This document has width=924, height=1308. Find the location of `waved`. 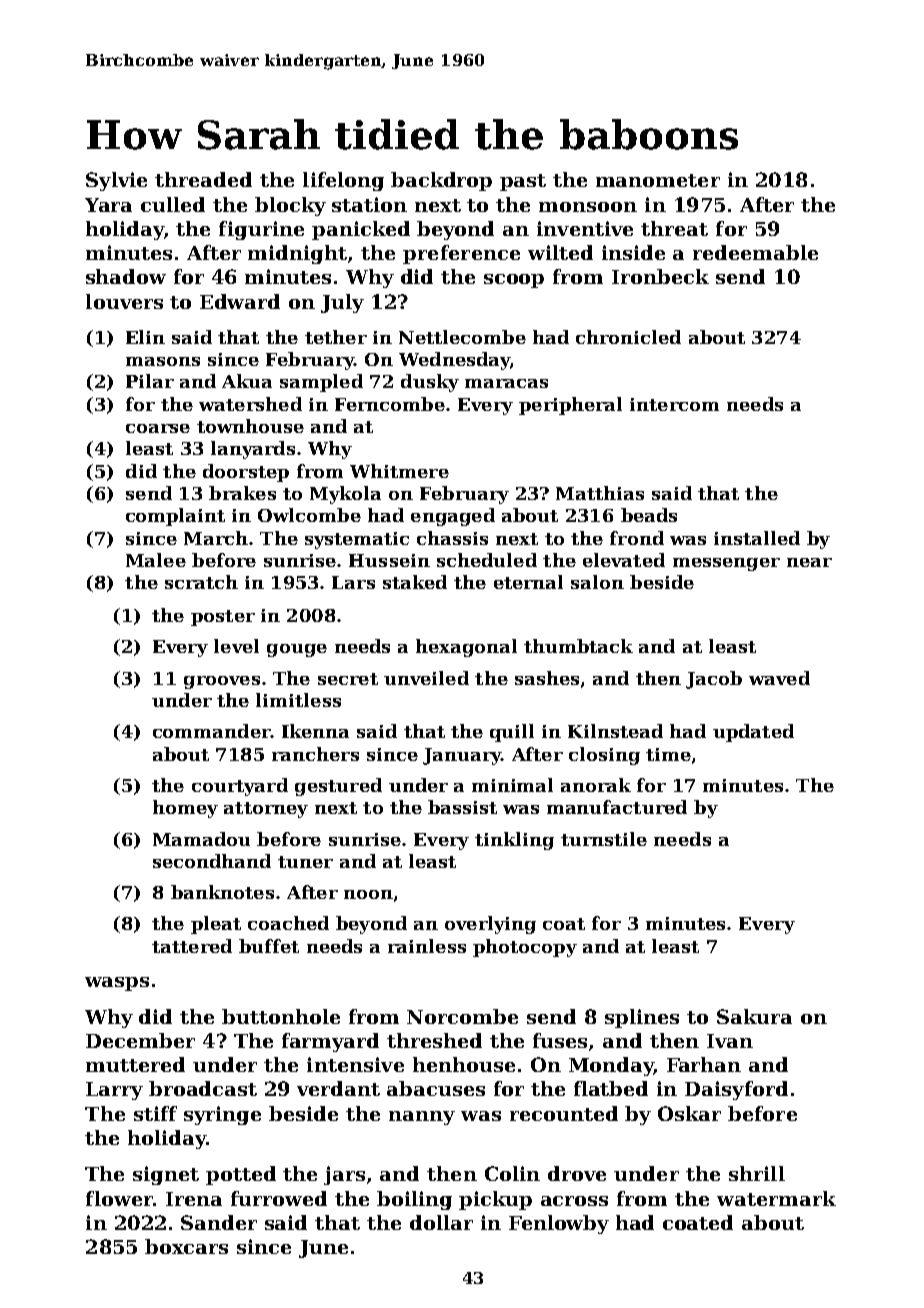

waved is located at coordinates (779, 678).
